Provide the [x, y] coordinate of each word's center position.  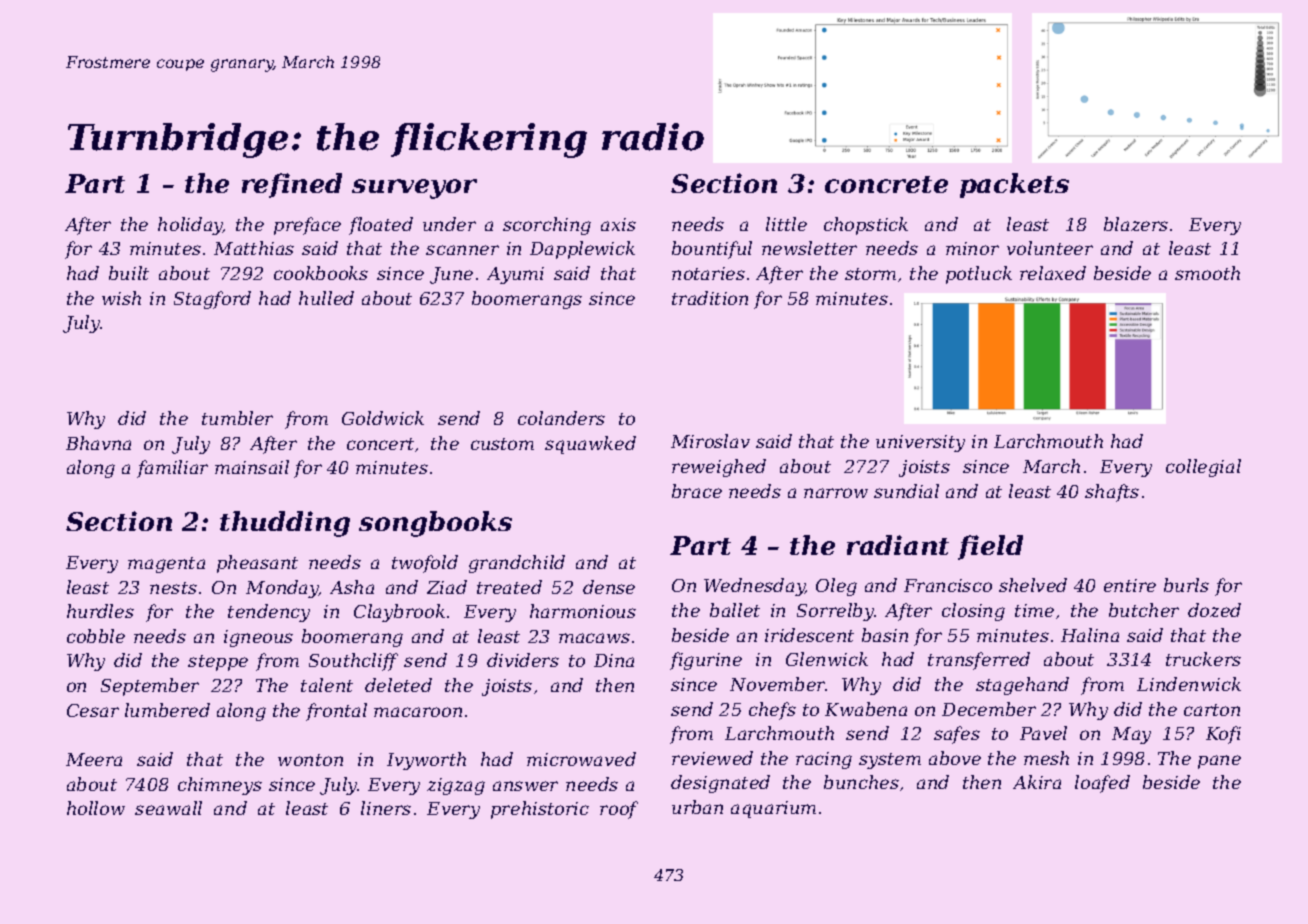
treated [509, 587]
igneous [258, 638]
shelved [1033, 585]
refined [292, 185]
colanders [561, 418]
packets [1014, 185]
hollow [96, 808]
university [920, 443]
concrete [886, 184]
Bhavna [98, 443]
